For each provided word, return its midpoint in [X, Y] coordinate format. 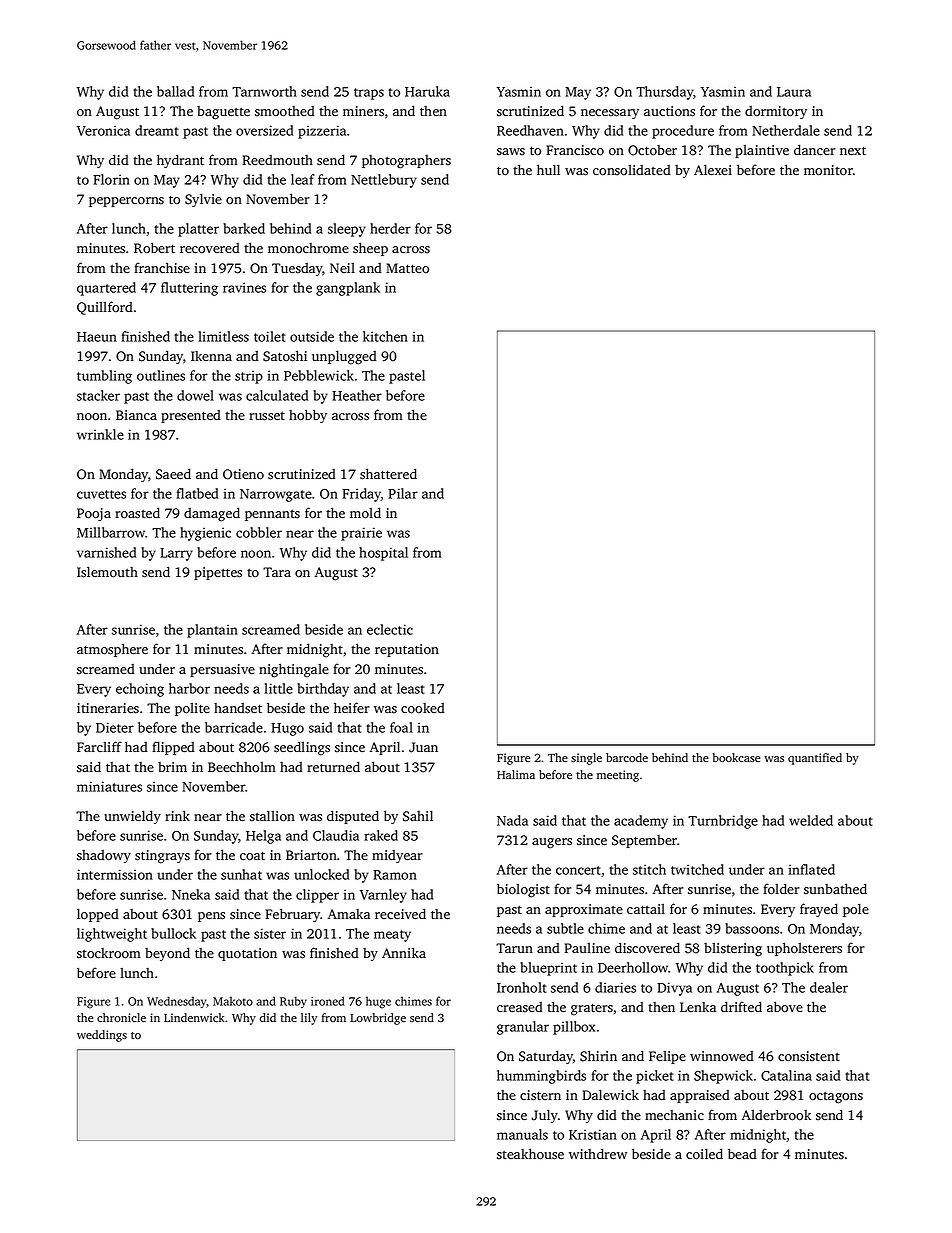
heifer [352, 707]
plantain [212, 631]
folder [781, 889]
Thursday [665, 93]
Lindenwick [194, 1017]
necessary [610, 114]
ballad [175, 91]
